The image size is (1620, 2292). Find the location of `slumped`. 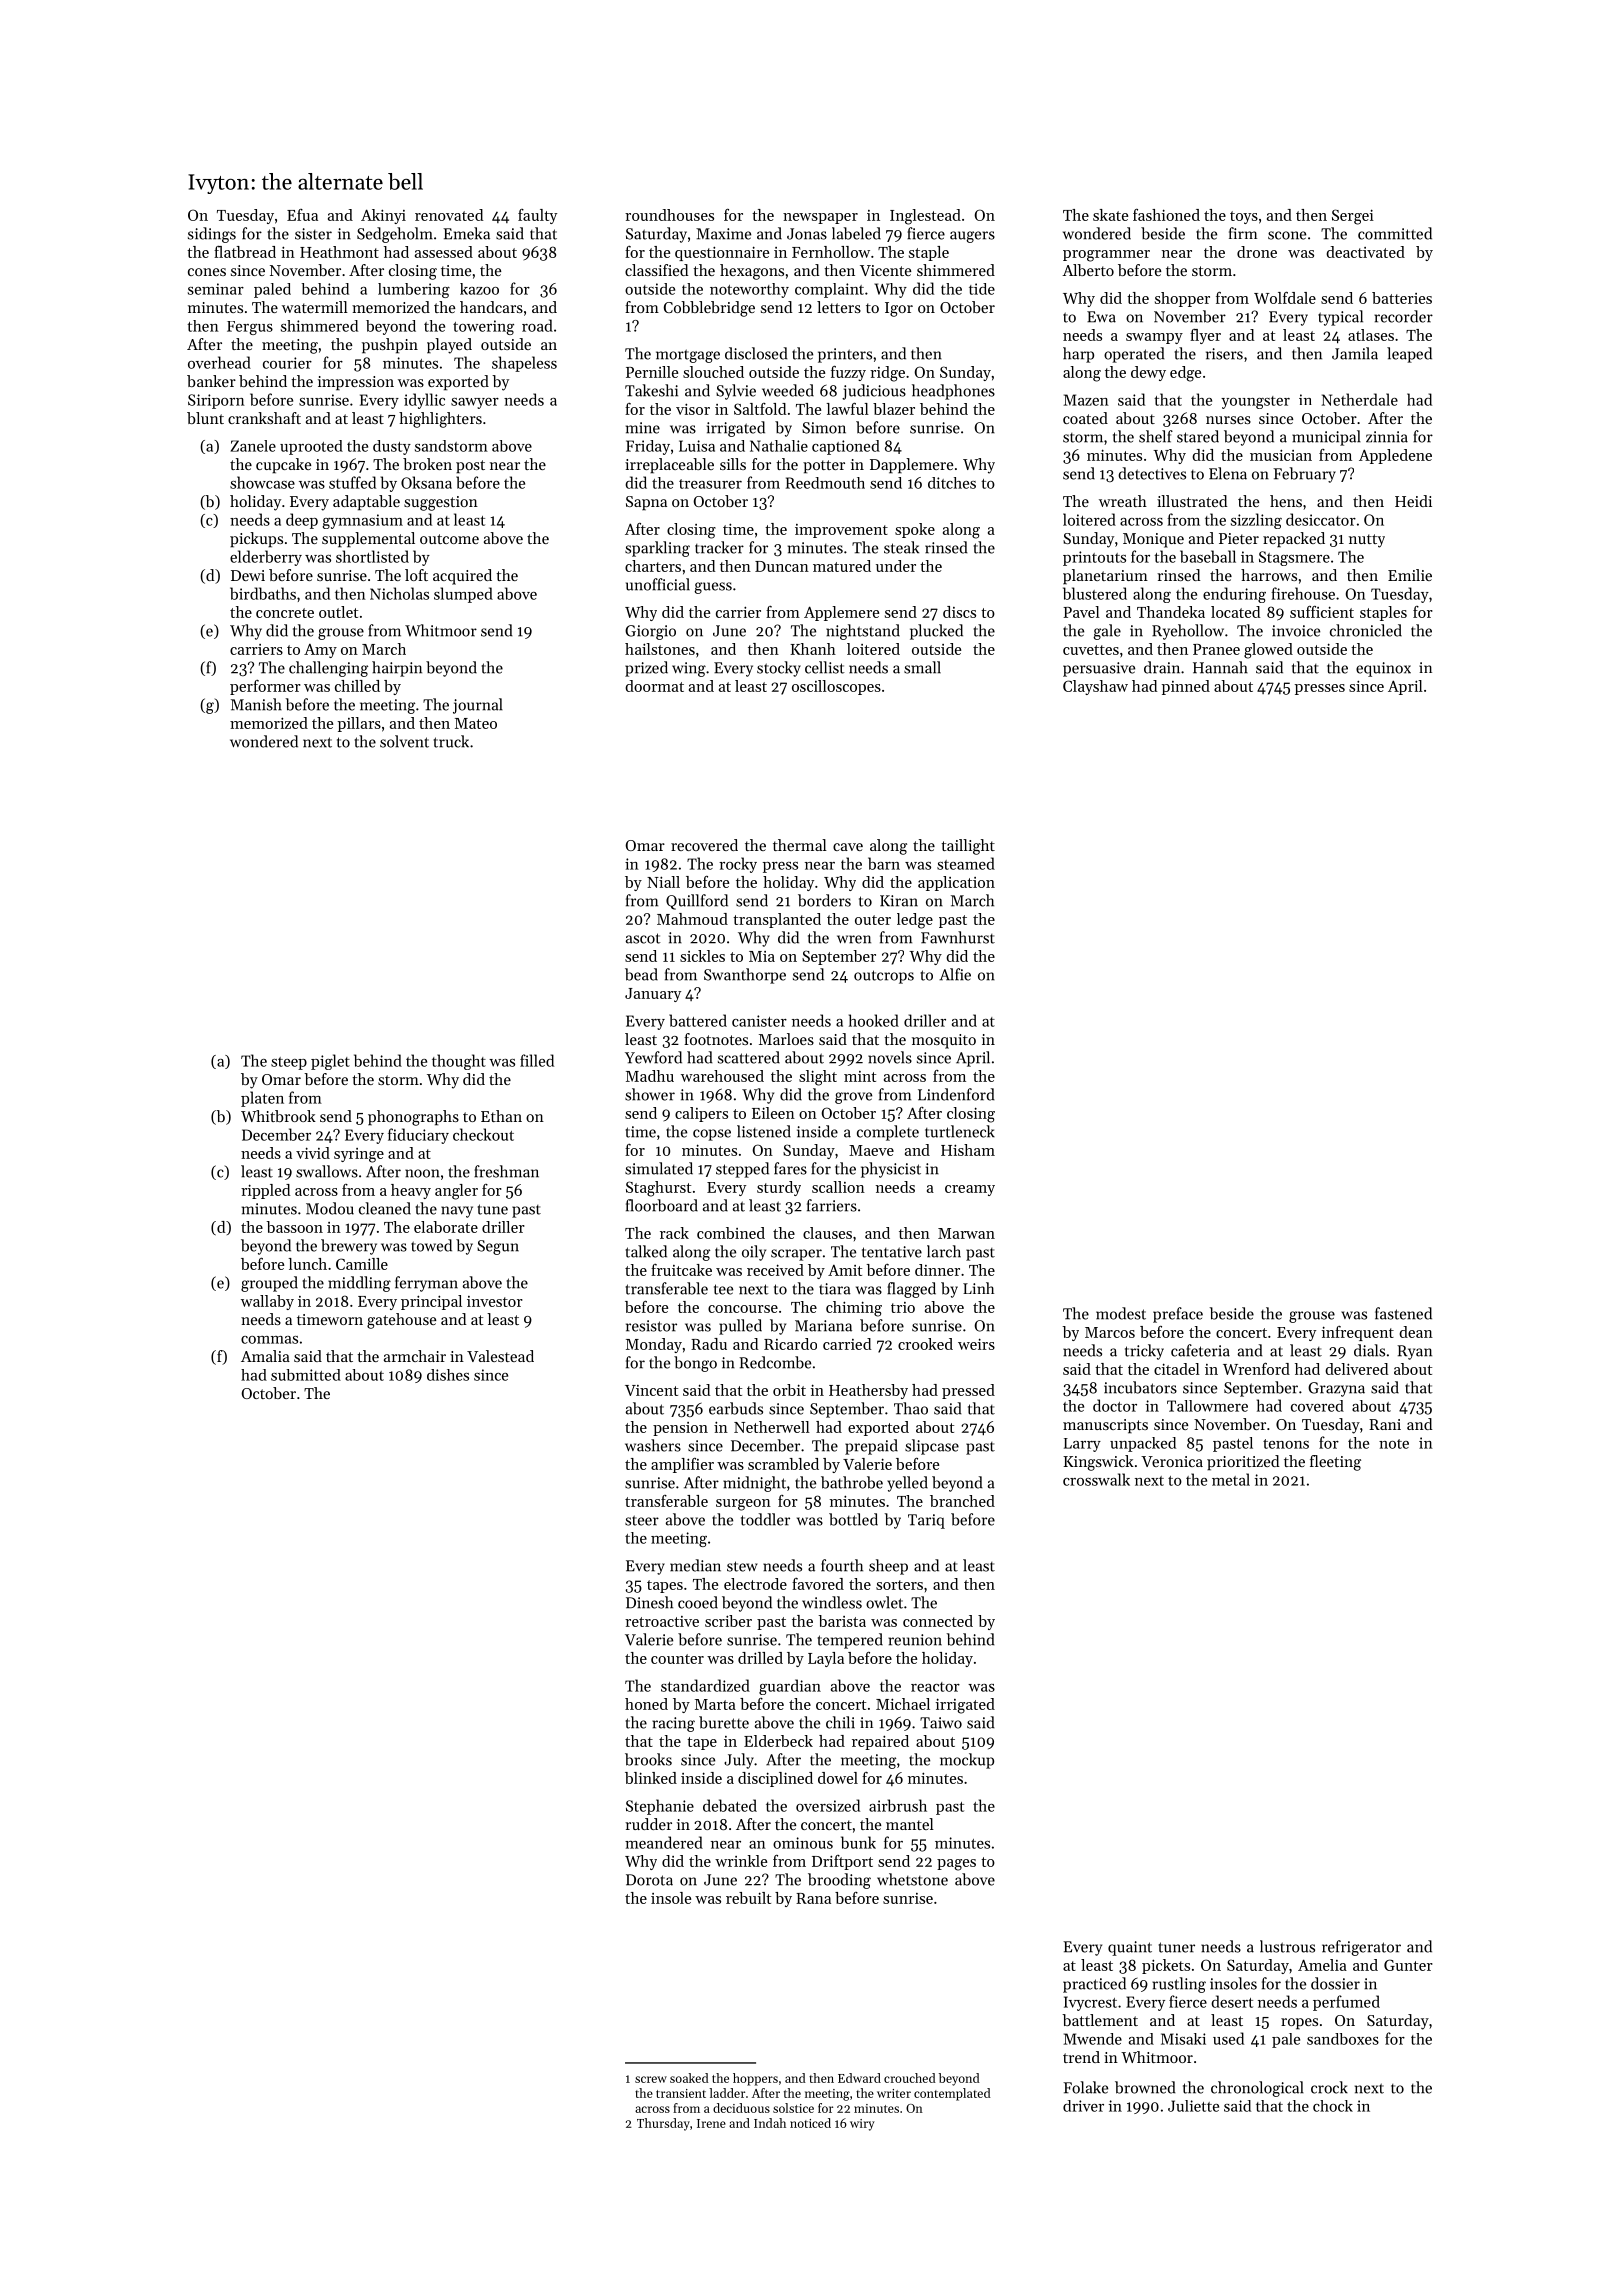

slumped is located at coordinates (463, 595).
